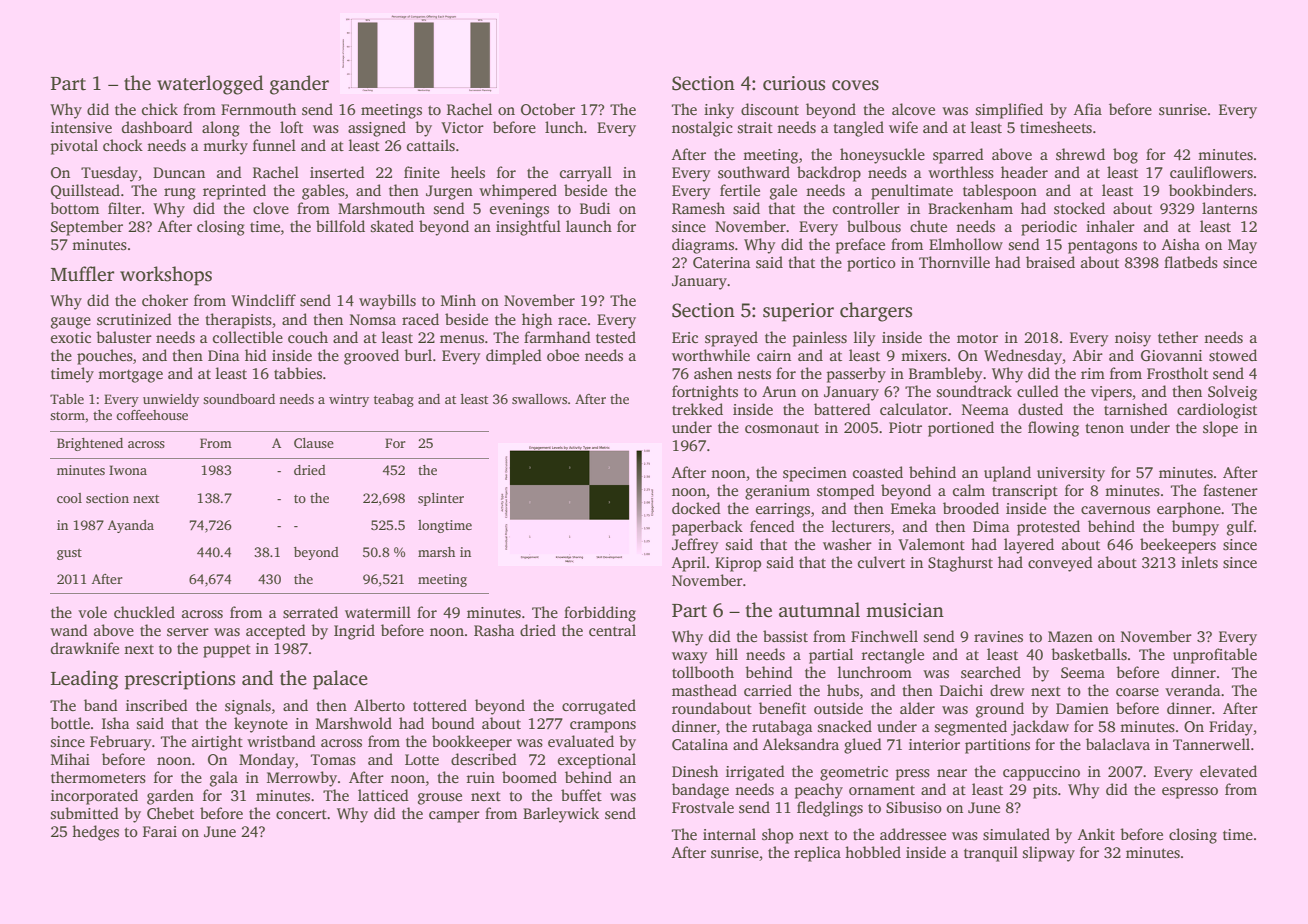 The height and width of the page is (924, 1308). What do you see at coordinates (160, 831) in the page?
I see `Farai` at bounding box center [160, 831].
